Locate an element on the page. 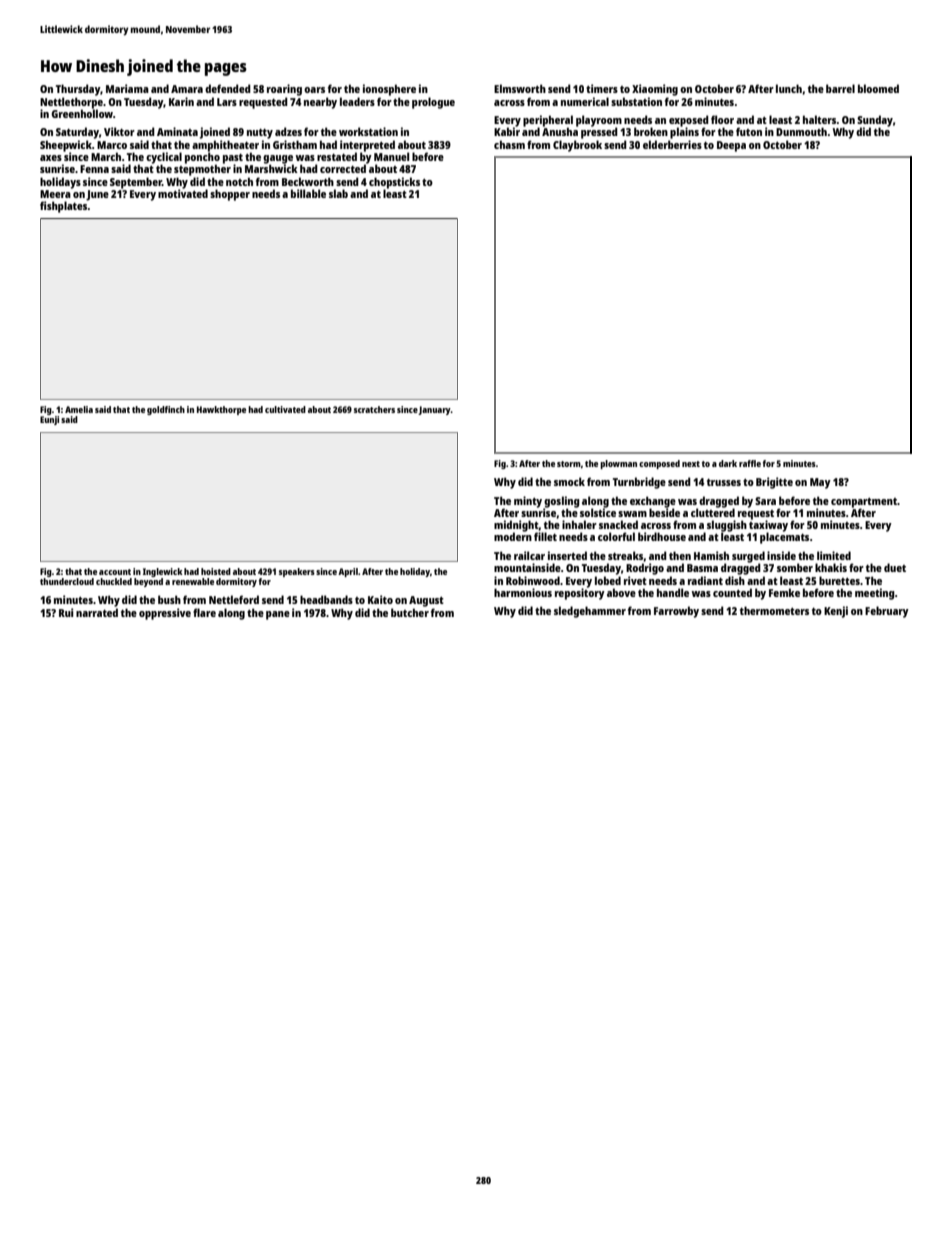 The width and height of the document is (952, 1233). Kabir is located at coordinates (507, 131).
